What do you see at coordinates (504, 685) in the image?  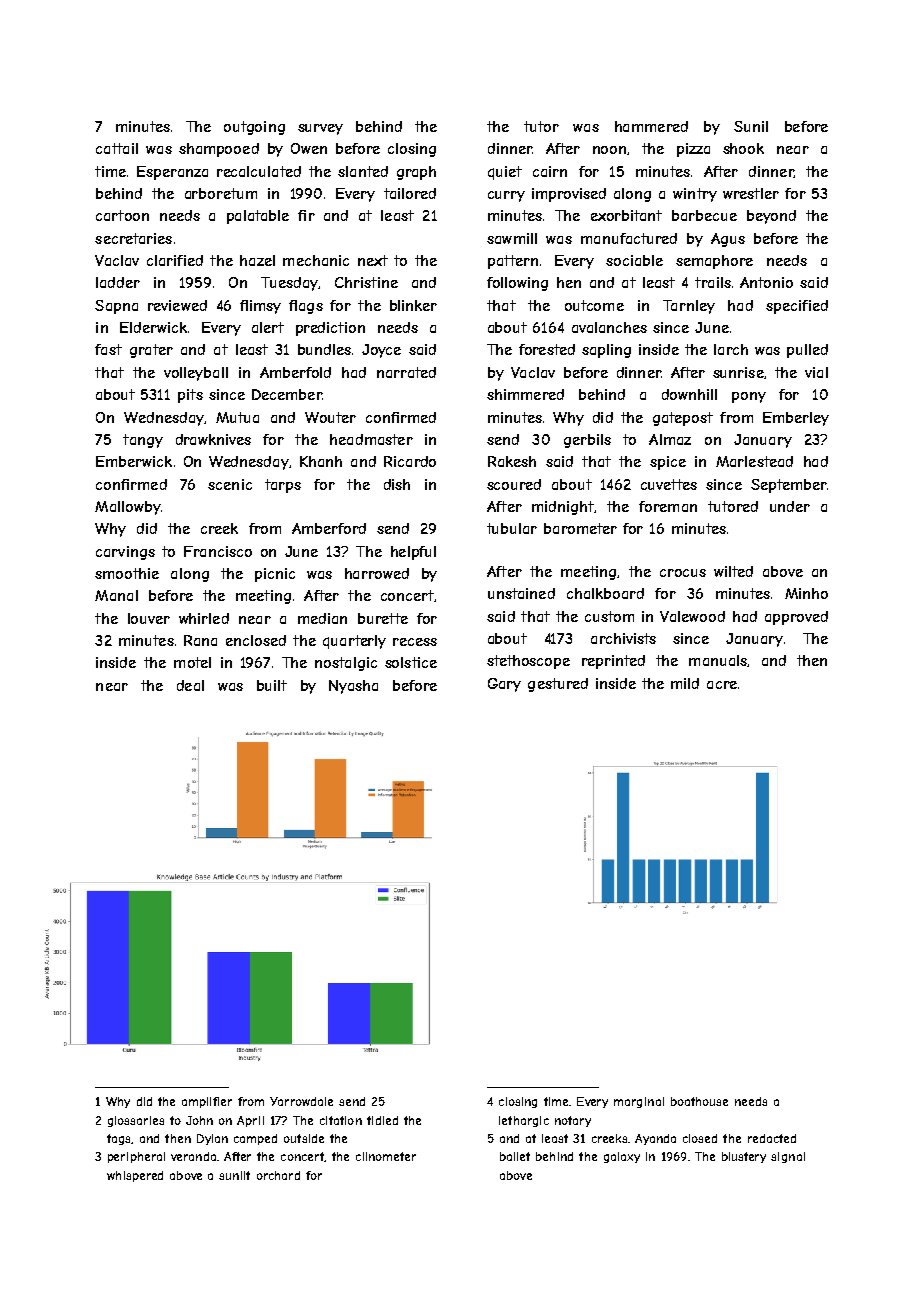 I see `Gary` at bounding box center [504, 685].
